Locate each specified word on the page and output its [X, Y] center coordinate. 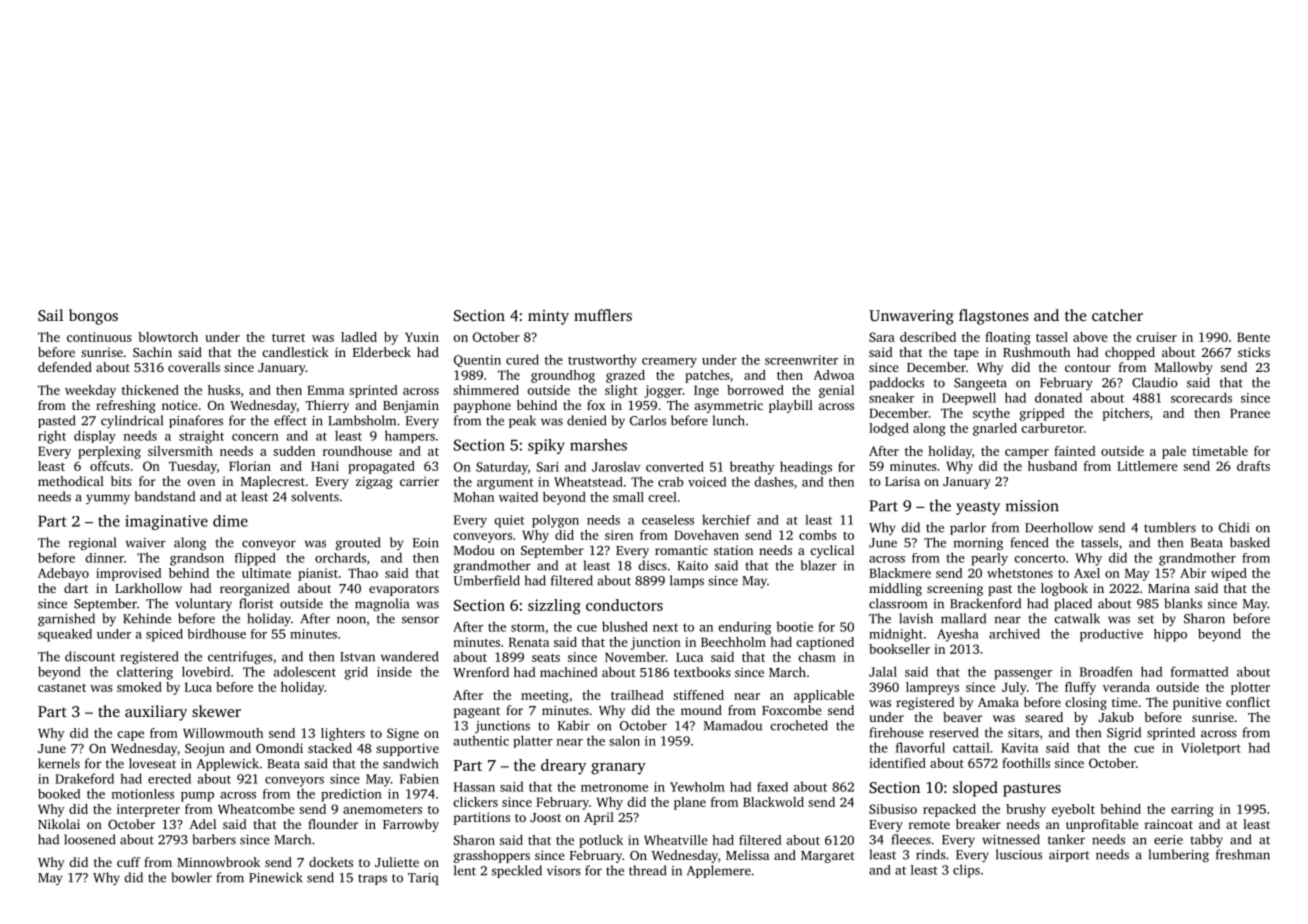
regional [92, 544]
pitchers [1125, 414]
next [665, 627]
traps [372, 879]
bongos [93, 317]
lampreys [932, 688]
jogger [663, 391]
